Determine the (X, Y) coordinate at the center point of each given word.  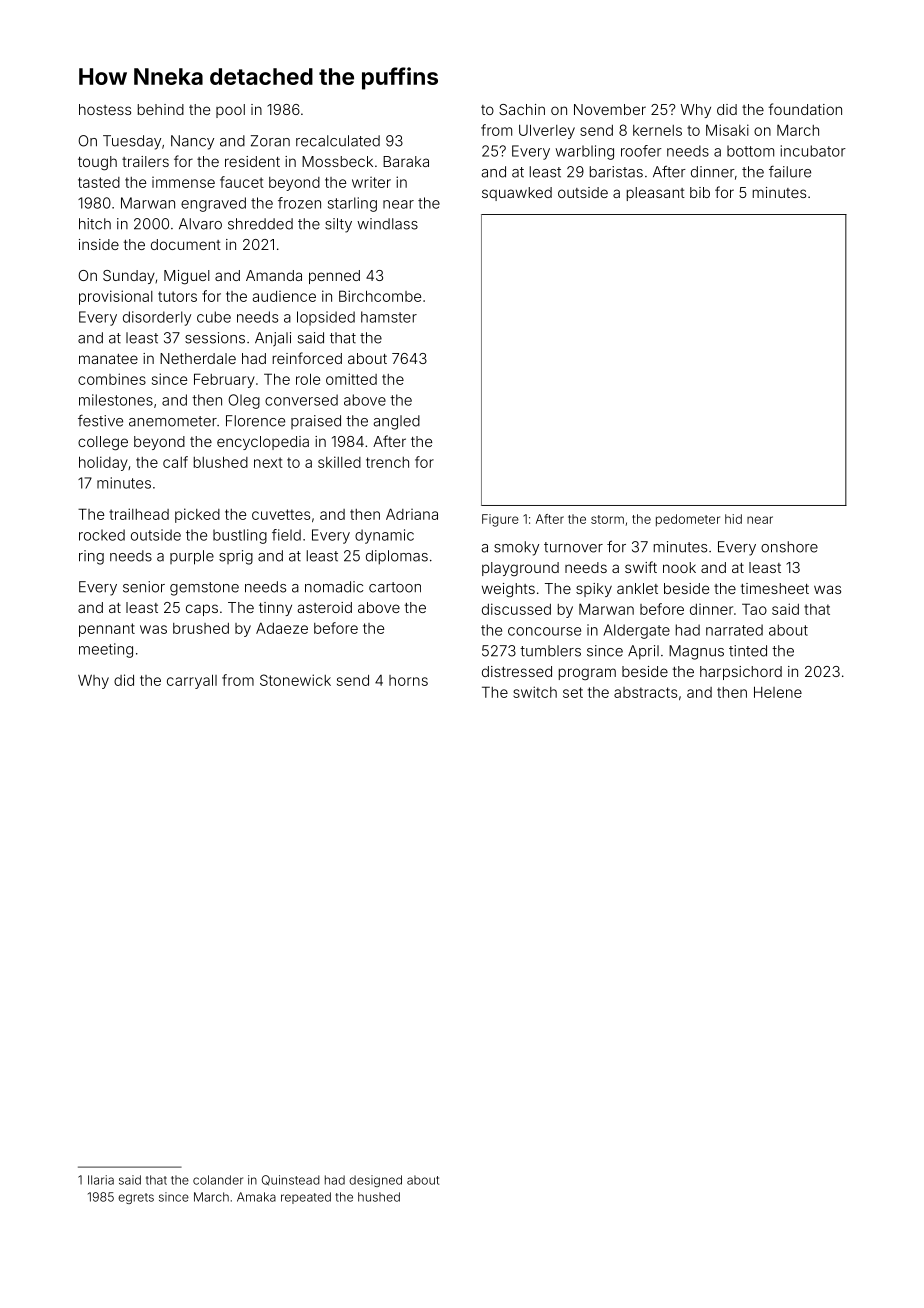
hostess (105, 109)
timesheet (775, 588)
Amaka (256, 1197)
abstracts (645, 692)
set (573, 692)
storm (607, 519)
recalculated (338, 141)
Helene (778, 692)
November (610, 109)
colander (218, 1180)
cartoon (395, 587)
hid (733, 519)
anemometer (173, 421)
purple (192, 557)
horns (408, 680)
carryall (192, 681)
